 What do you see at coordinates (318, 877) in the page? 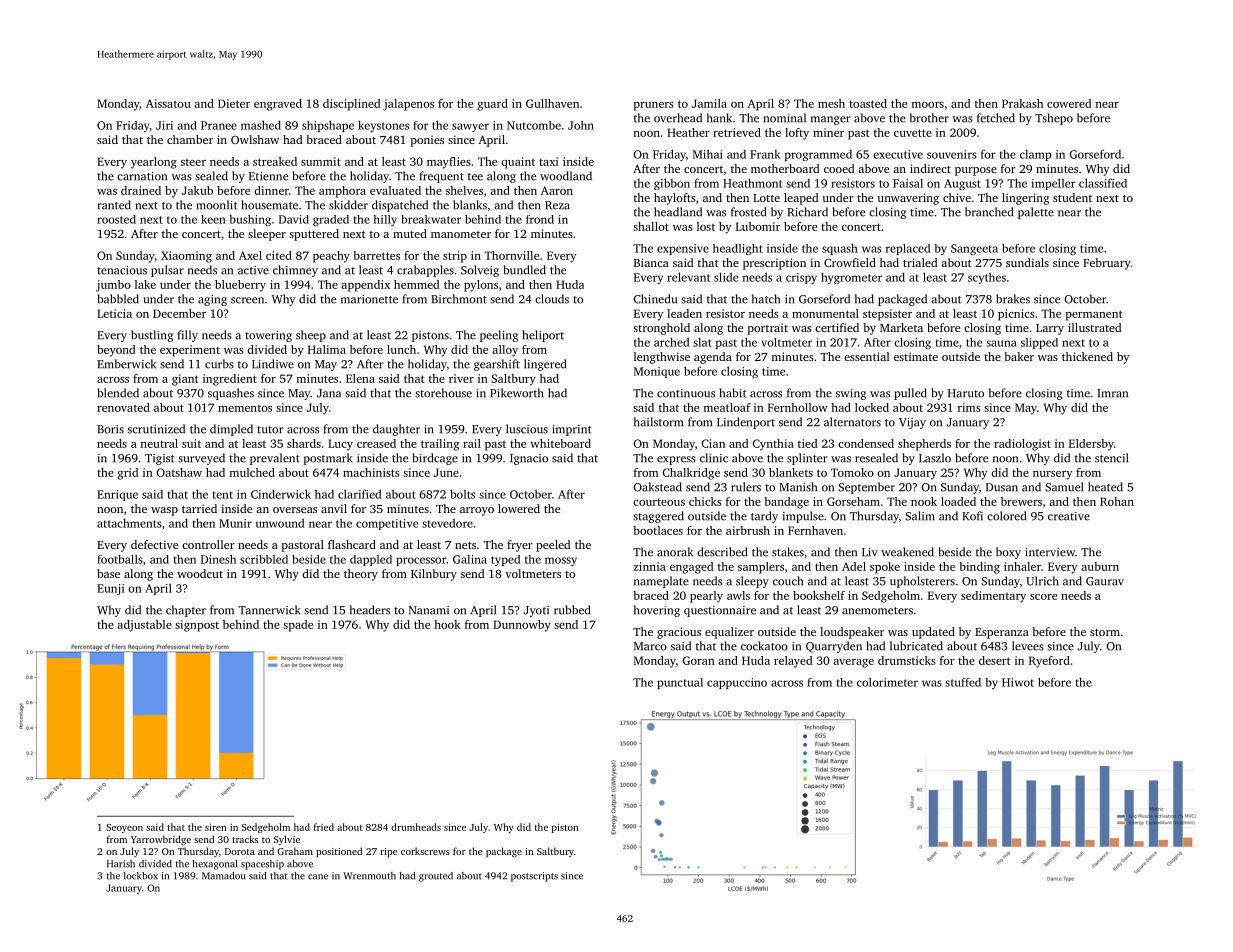
I see `cane` at bounding box center [318, 877].
